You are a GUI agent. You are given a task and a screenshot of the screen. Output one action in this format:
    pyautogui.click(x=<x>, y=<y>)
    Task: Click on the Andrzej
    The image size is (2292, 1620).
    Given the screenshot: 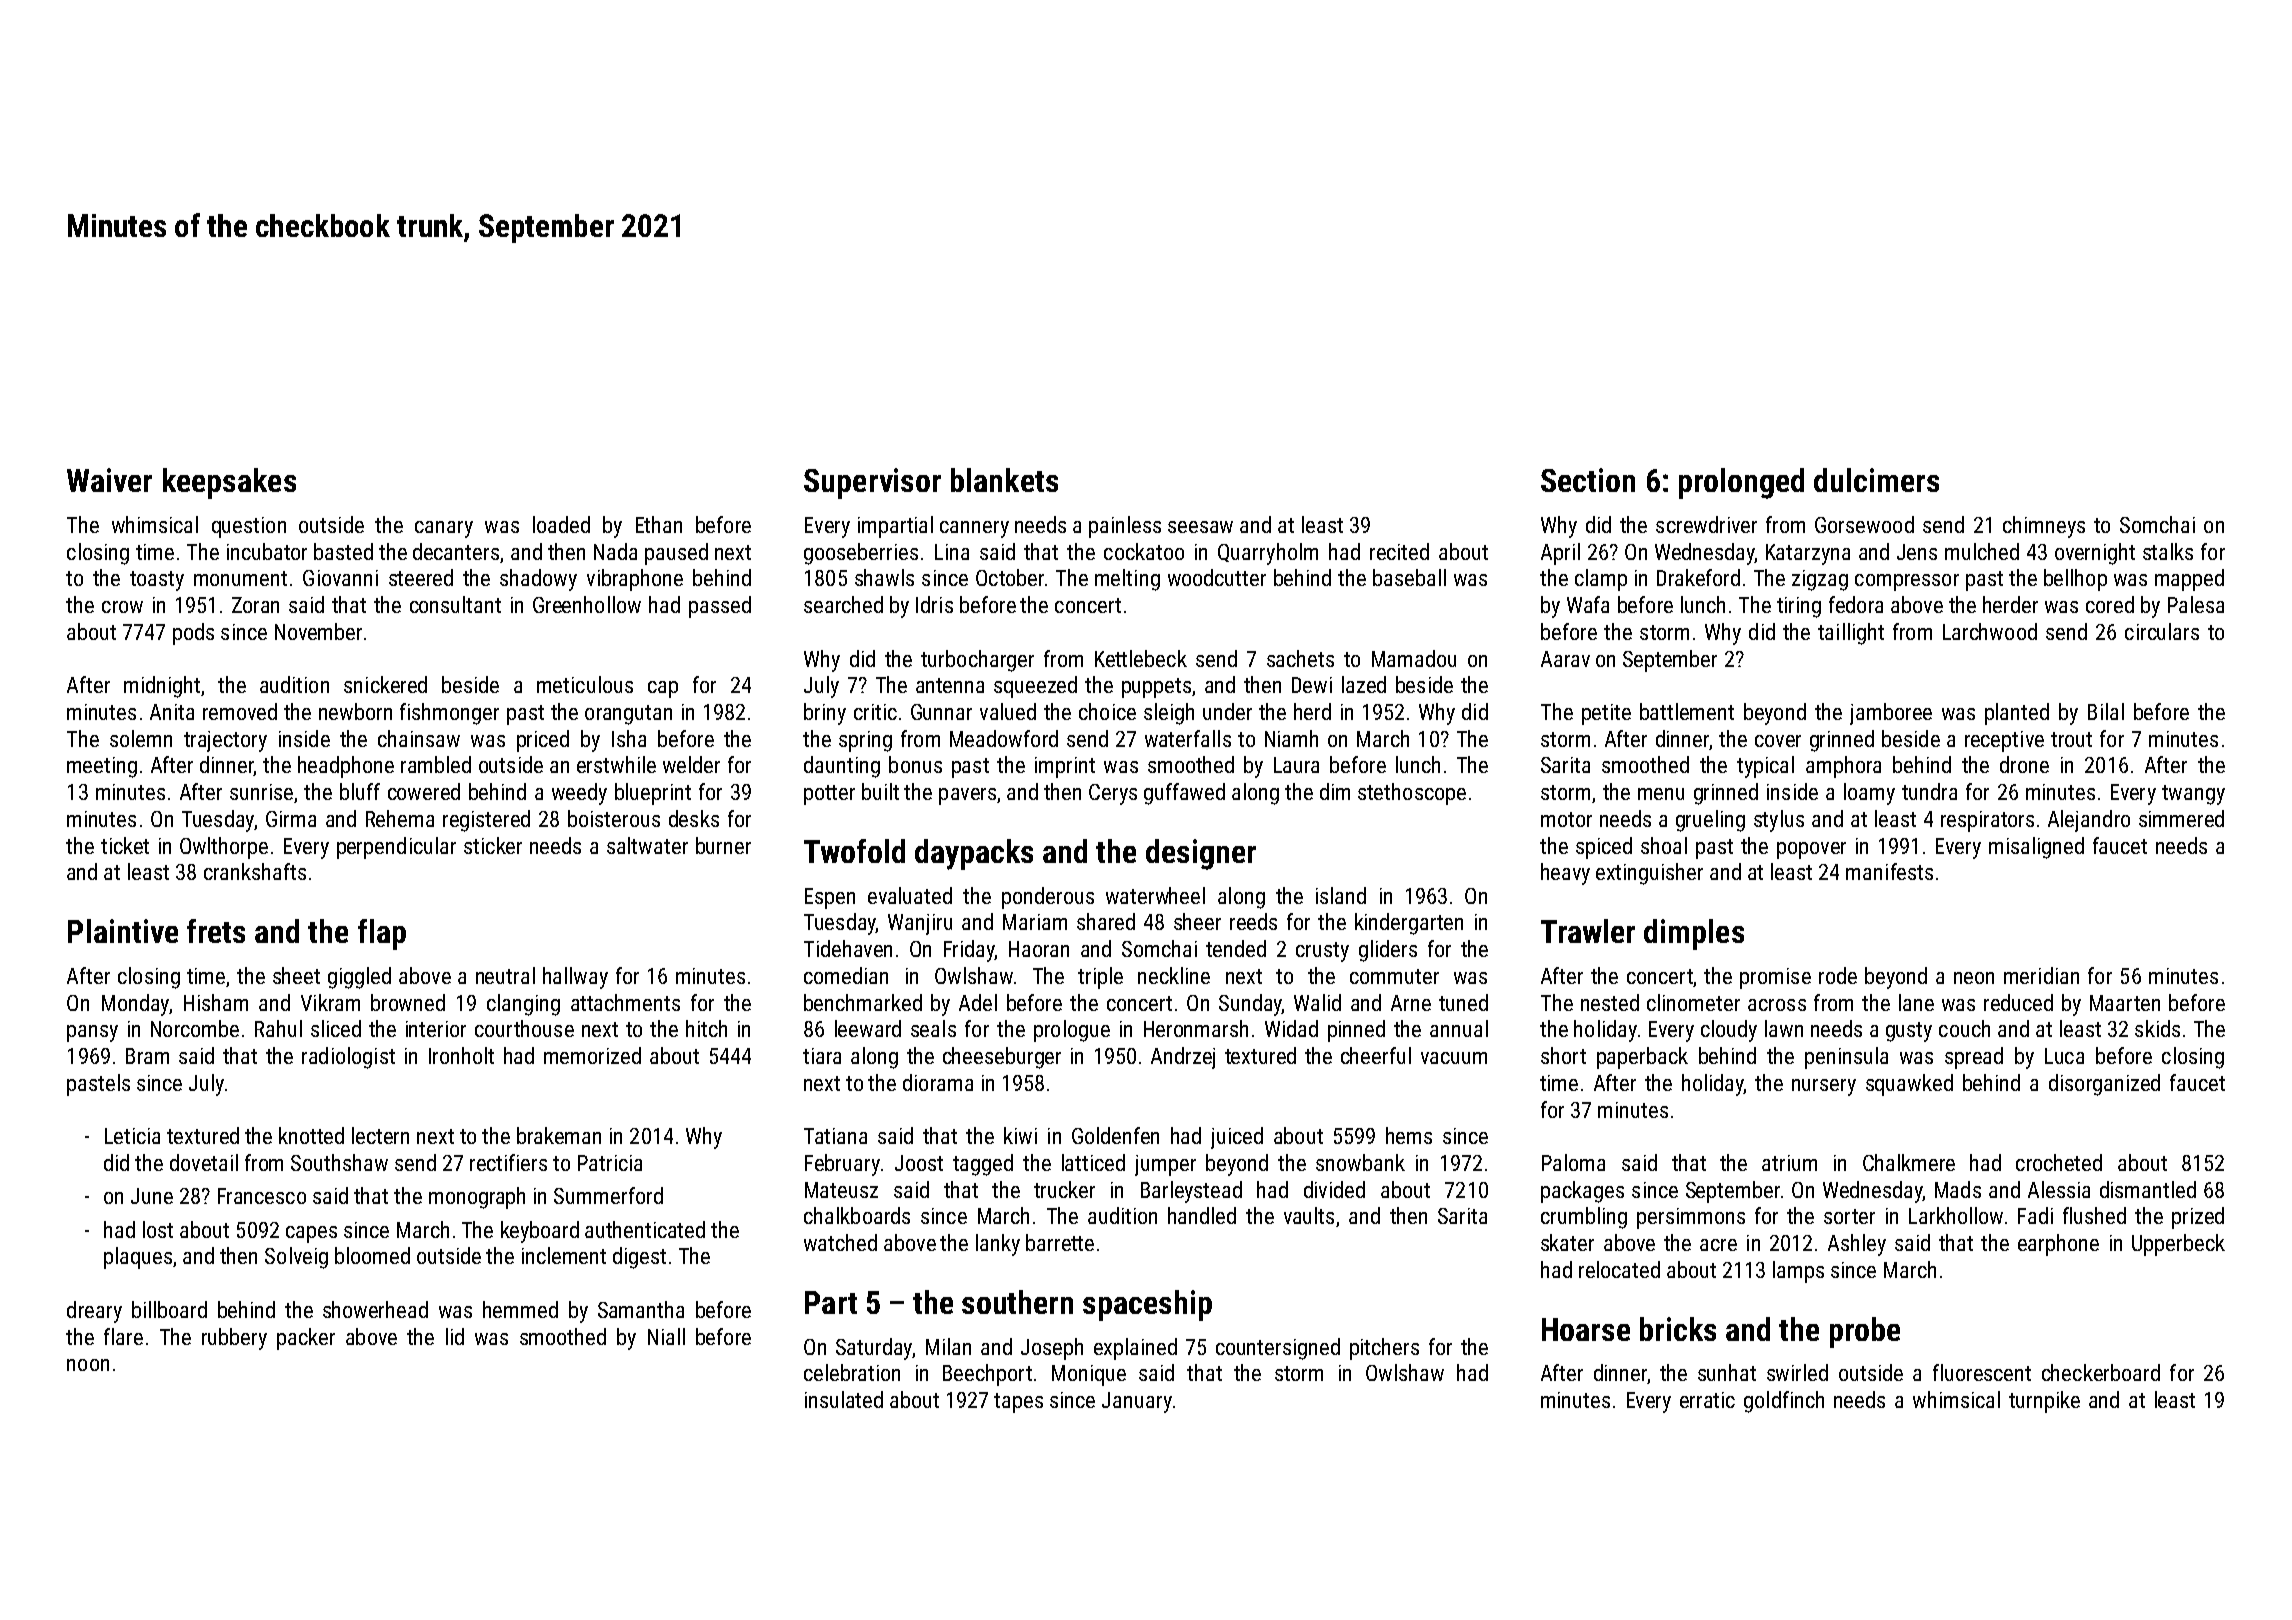 What is the action you would take?
    pyautogui.click(x=1183, y=1058)
